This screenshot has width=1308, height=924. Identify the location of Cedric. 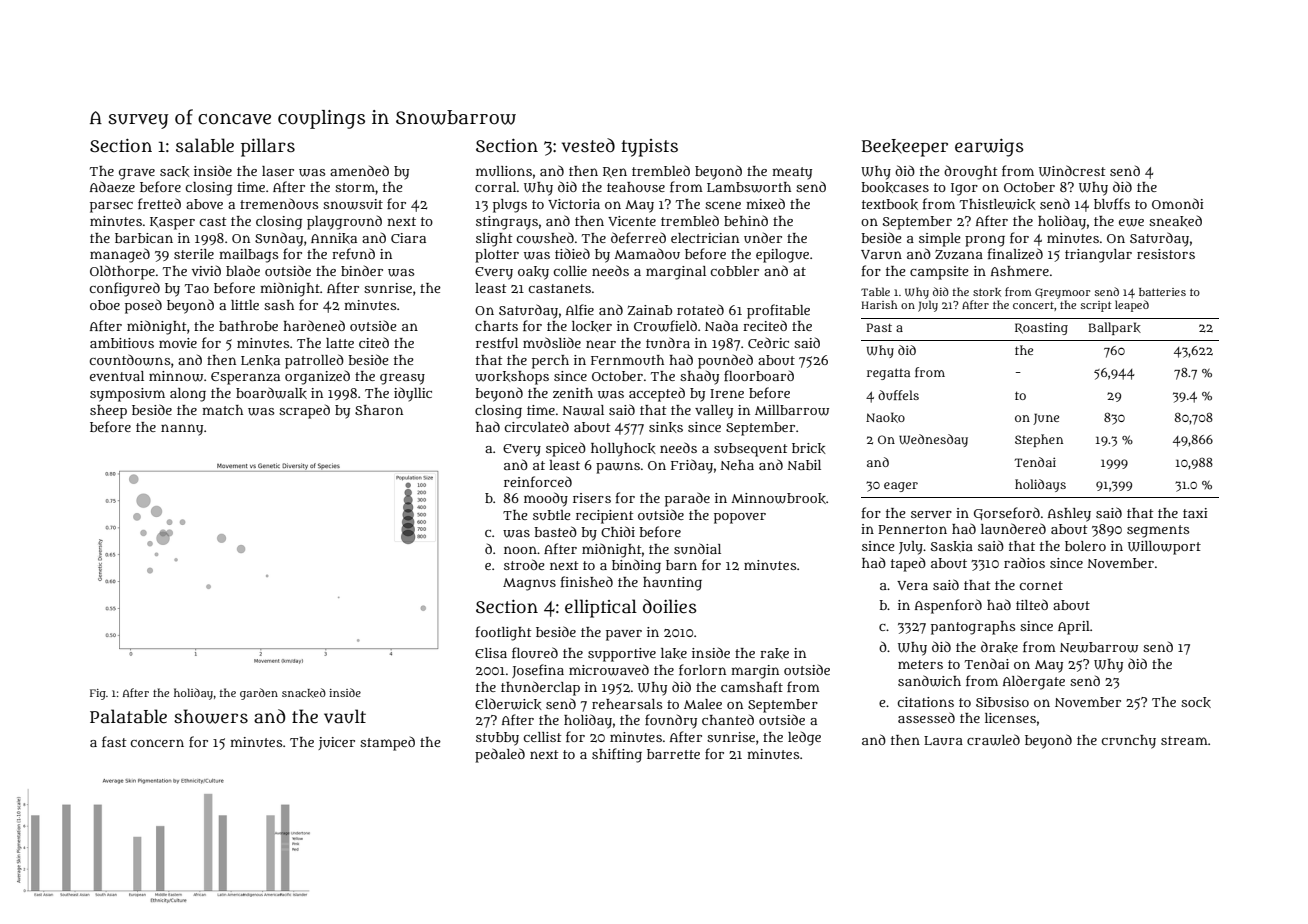
(768, 342).
